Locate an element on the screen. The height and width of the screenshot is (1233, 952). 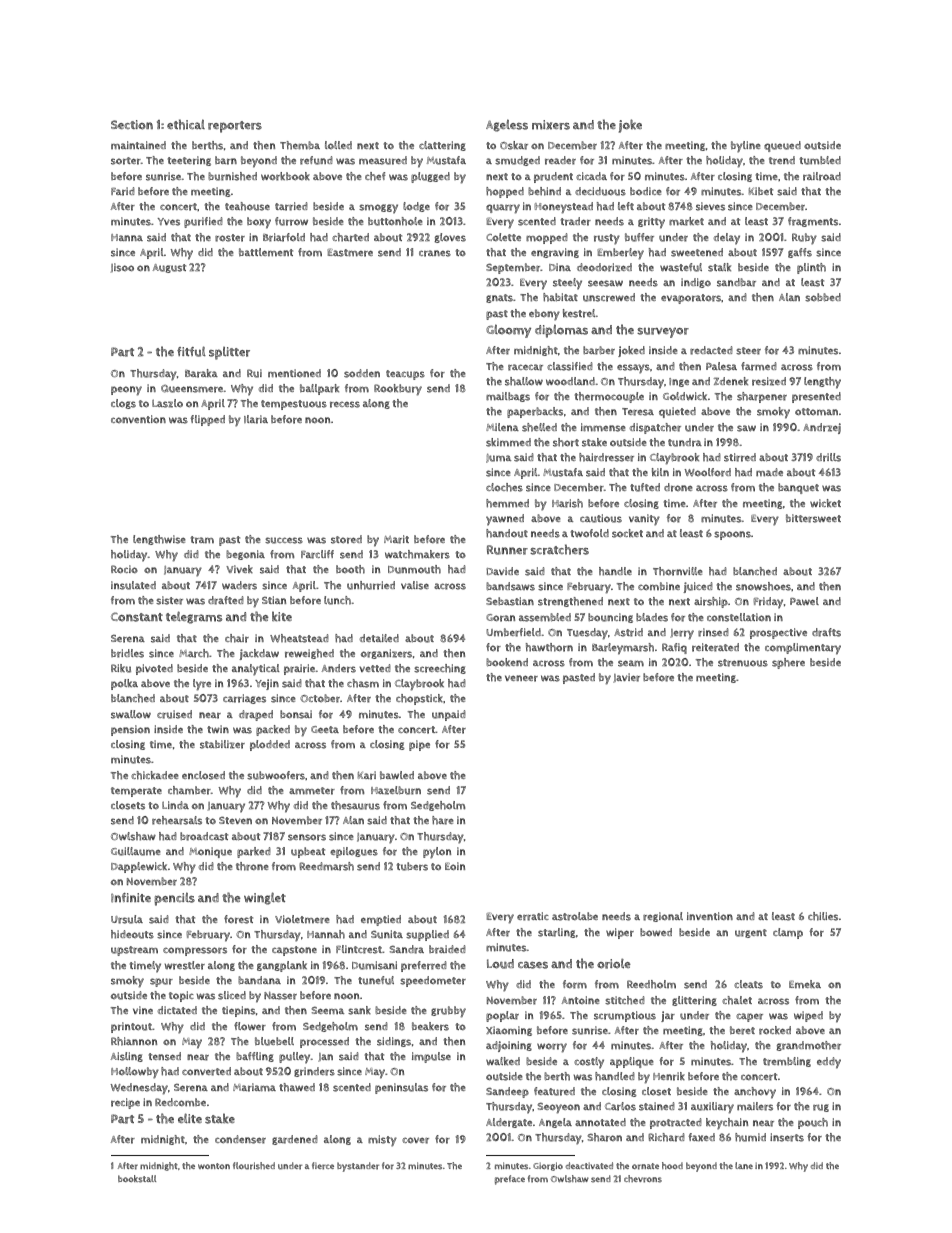
Constant is located at coordinates (137, 617).
